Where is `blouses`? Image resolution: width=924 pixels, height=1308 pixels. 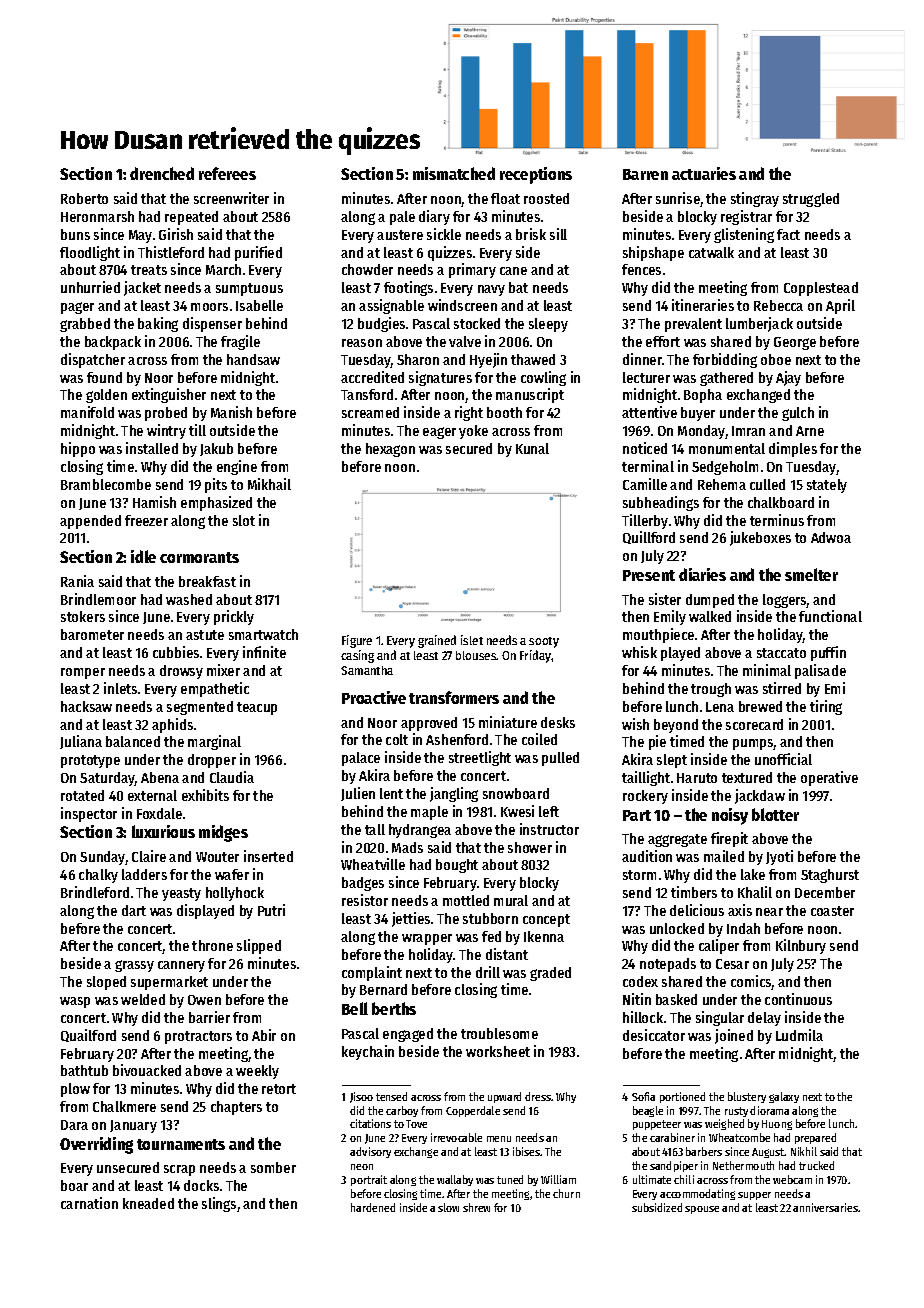 blouses is located at coordinates (476, 655).
